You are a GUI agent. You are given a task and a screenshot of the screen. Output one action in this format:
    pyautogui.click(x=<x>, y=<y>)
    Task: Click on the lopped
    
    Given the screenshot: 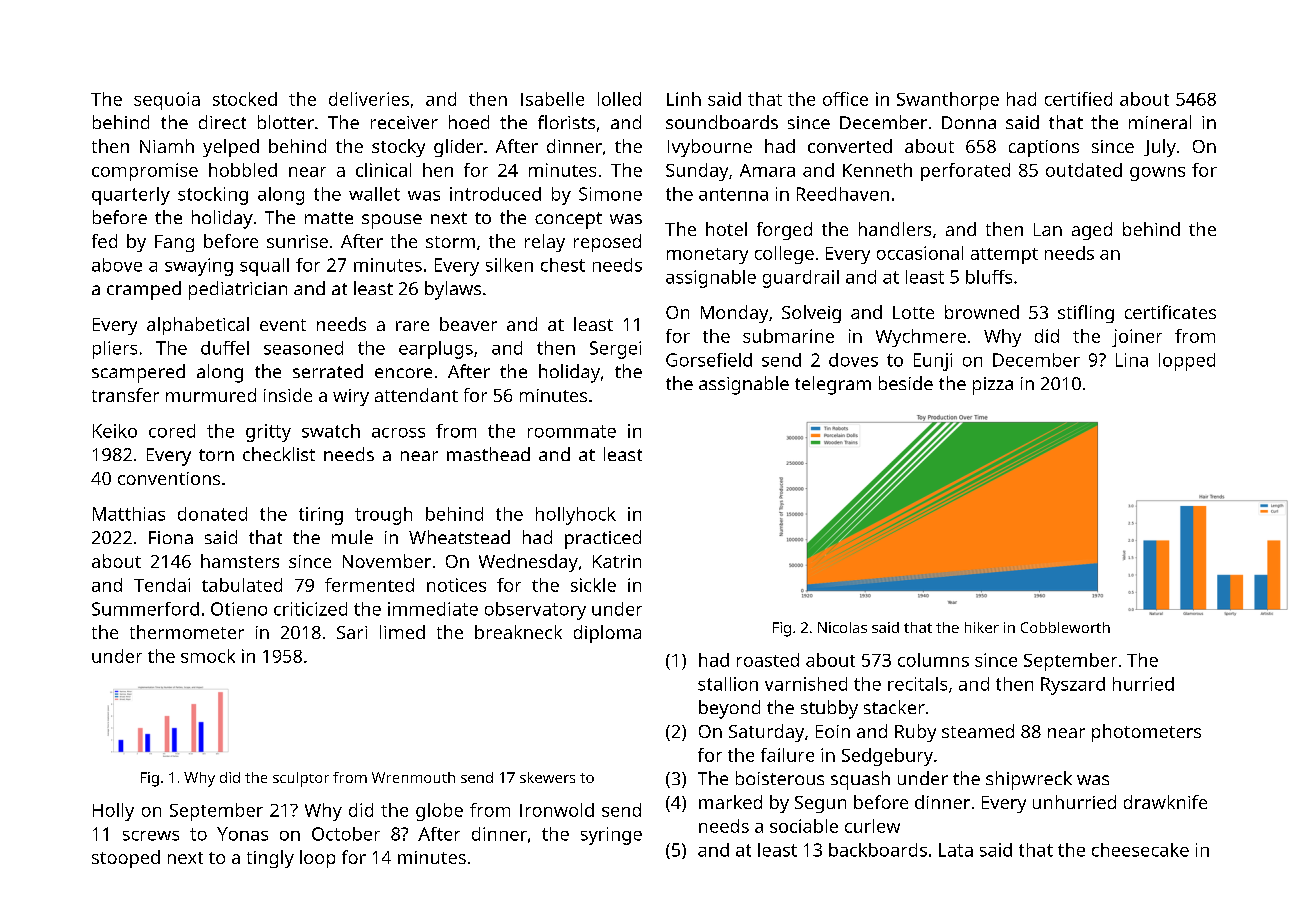 What is the action you would take?
    pyautogui.click(x=1187, y=362)
